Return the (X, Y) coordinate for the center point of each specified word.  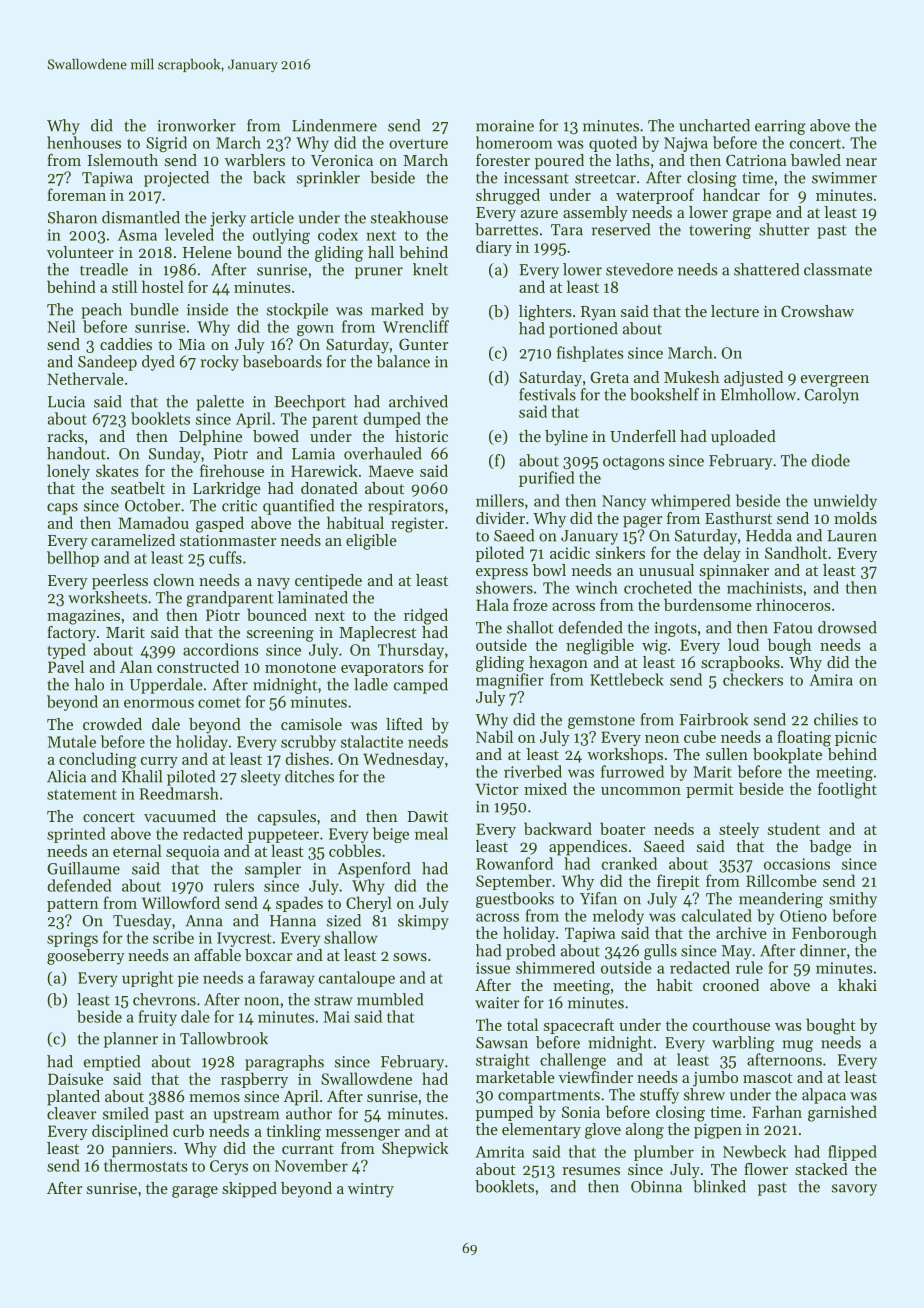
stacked (821, 1169)
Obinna (656, 1186)
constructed (198, 666)
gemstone (601, 722)
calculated (717, 915)
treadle (104, 269)
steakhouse (409, 217)
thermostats (146, 1165)
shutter (784, 229)
